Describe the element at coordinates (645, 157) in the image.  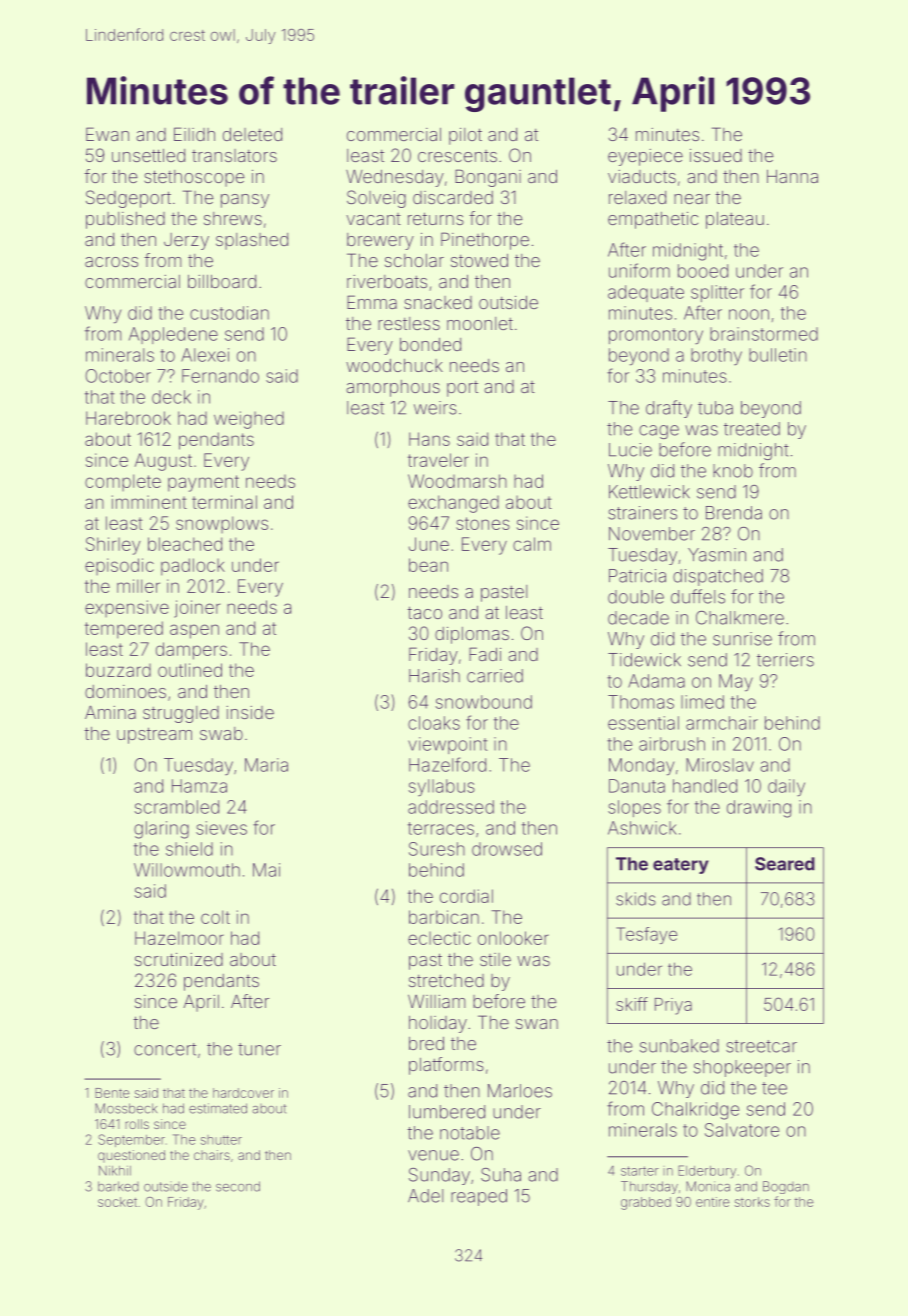
I see `eyepiece` at that location.
